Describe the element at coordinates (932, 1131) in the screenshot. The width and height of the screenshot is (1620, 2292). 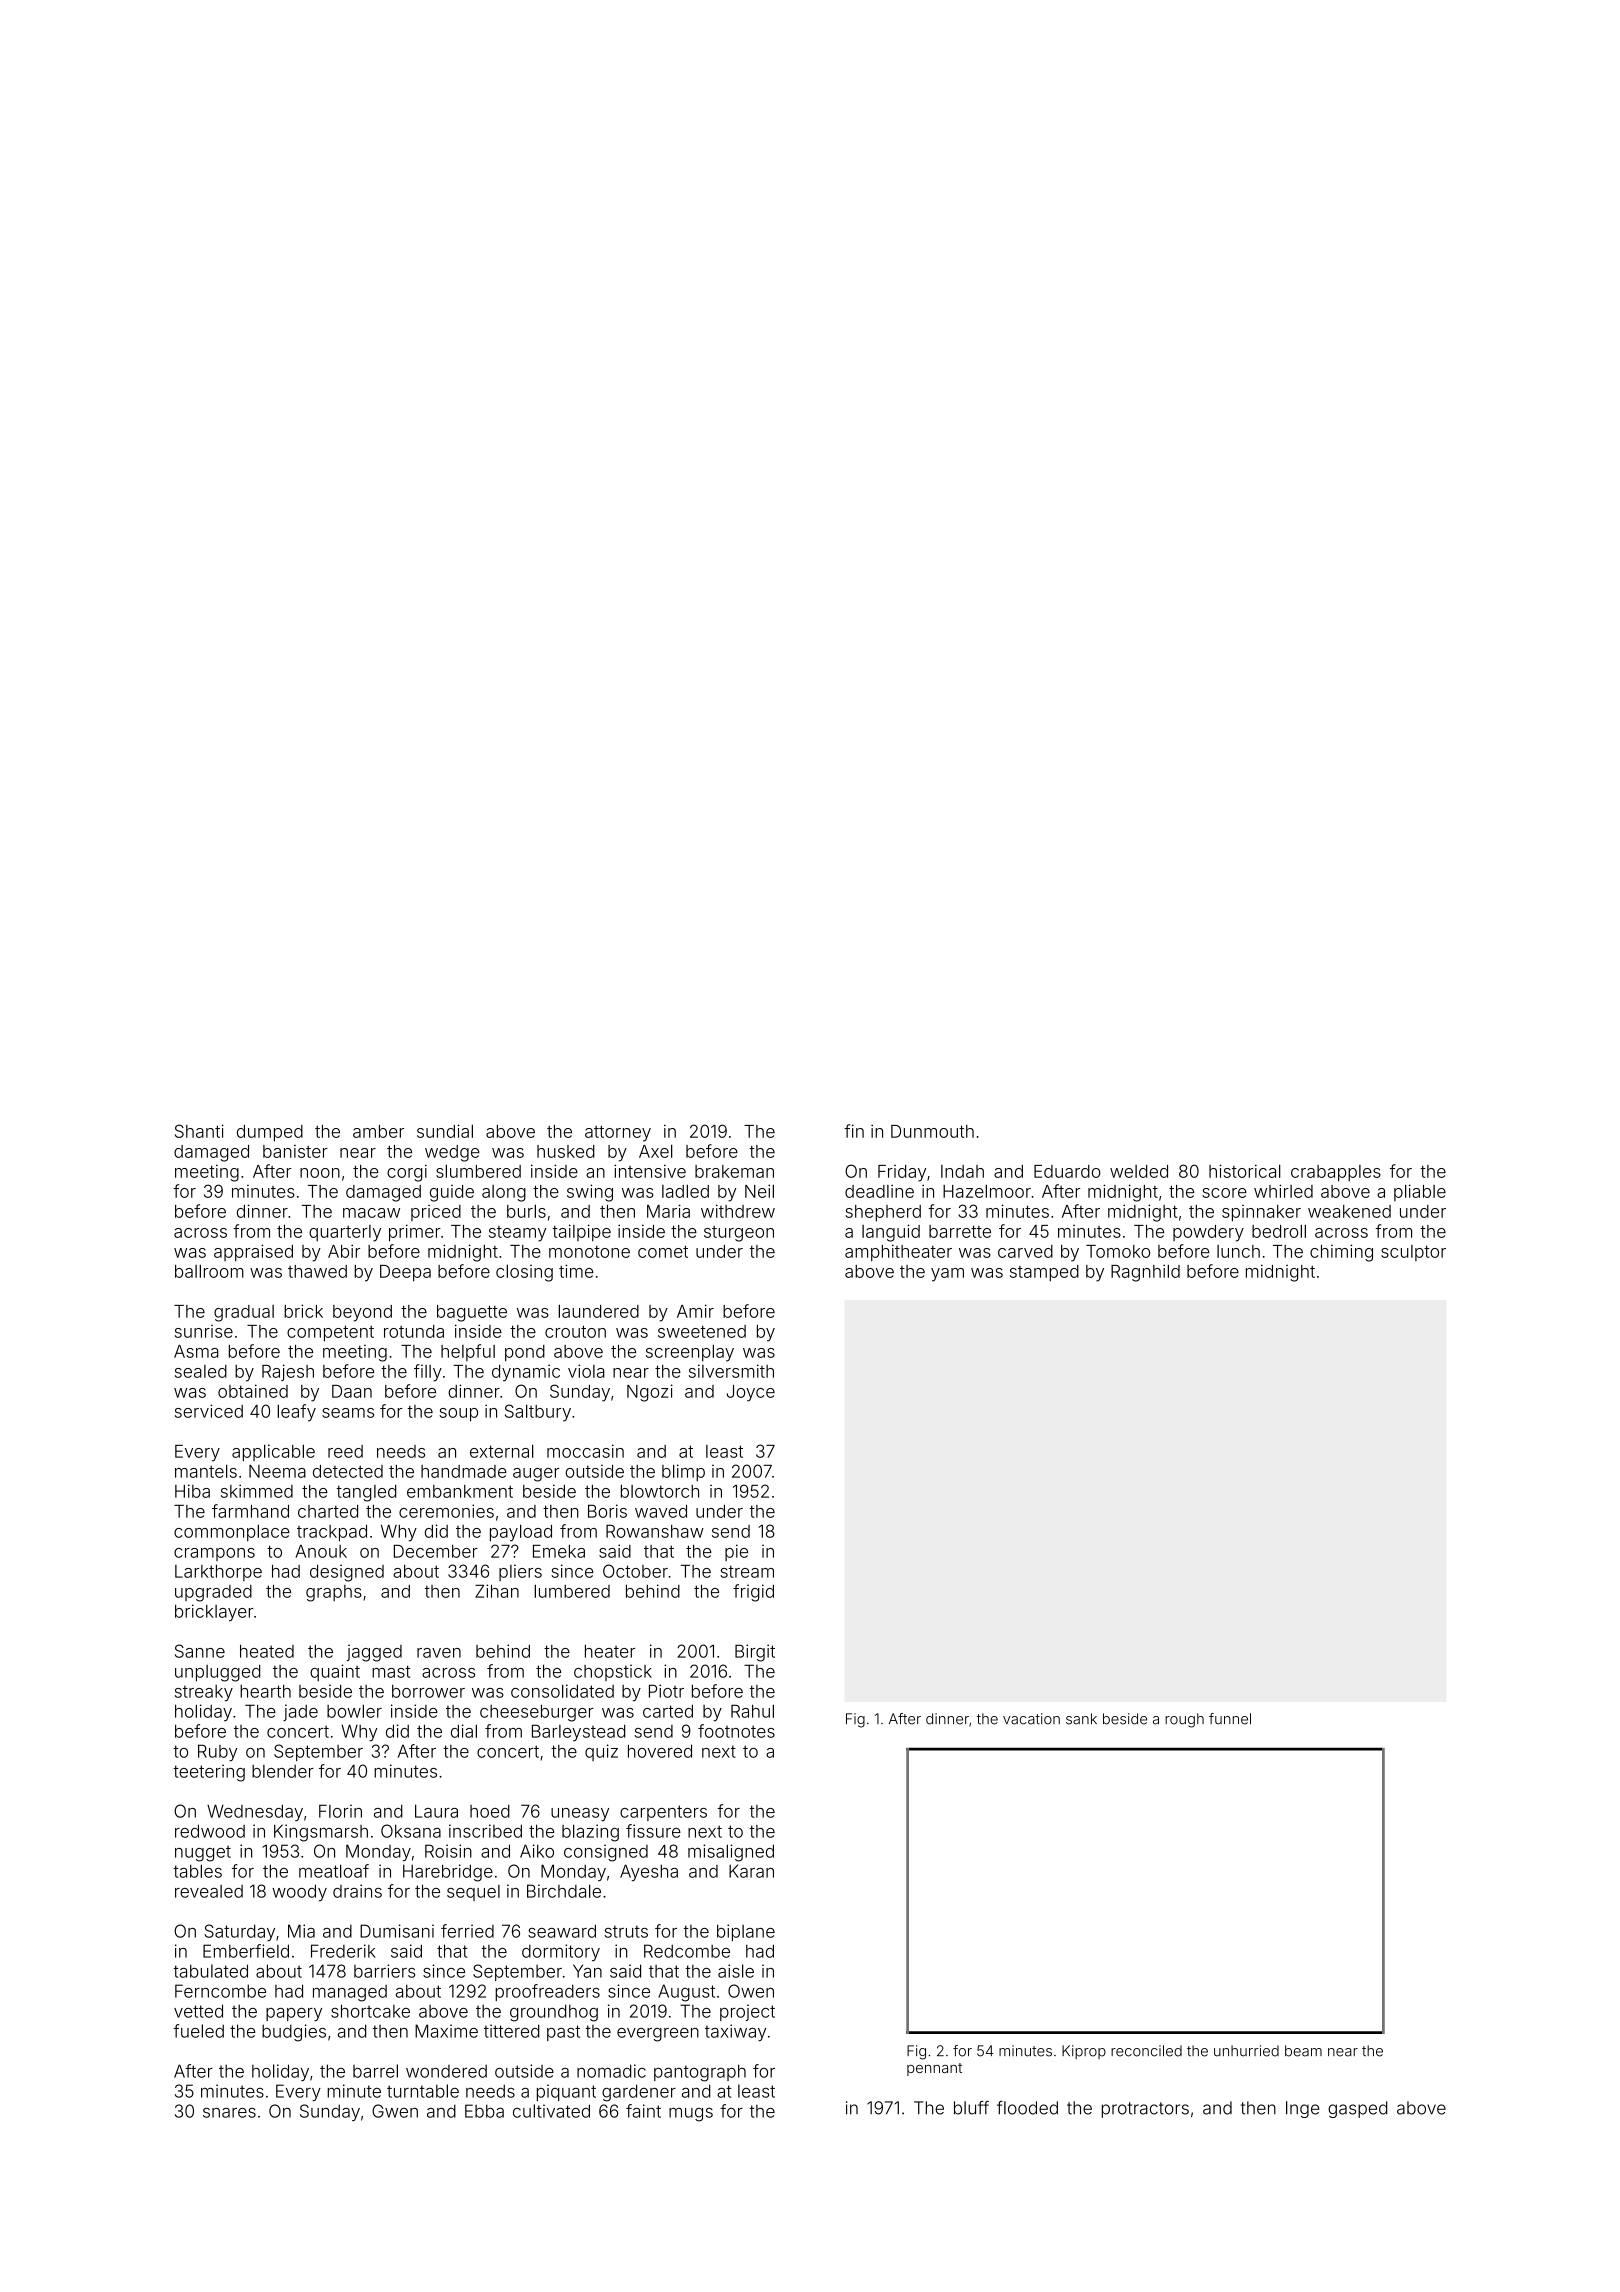
I see `Dunmouth` at that location.
